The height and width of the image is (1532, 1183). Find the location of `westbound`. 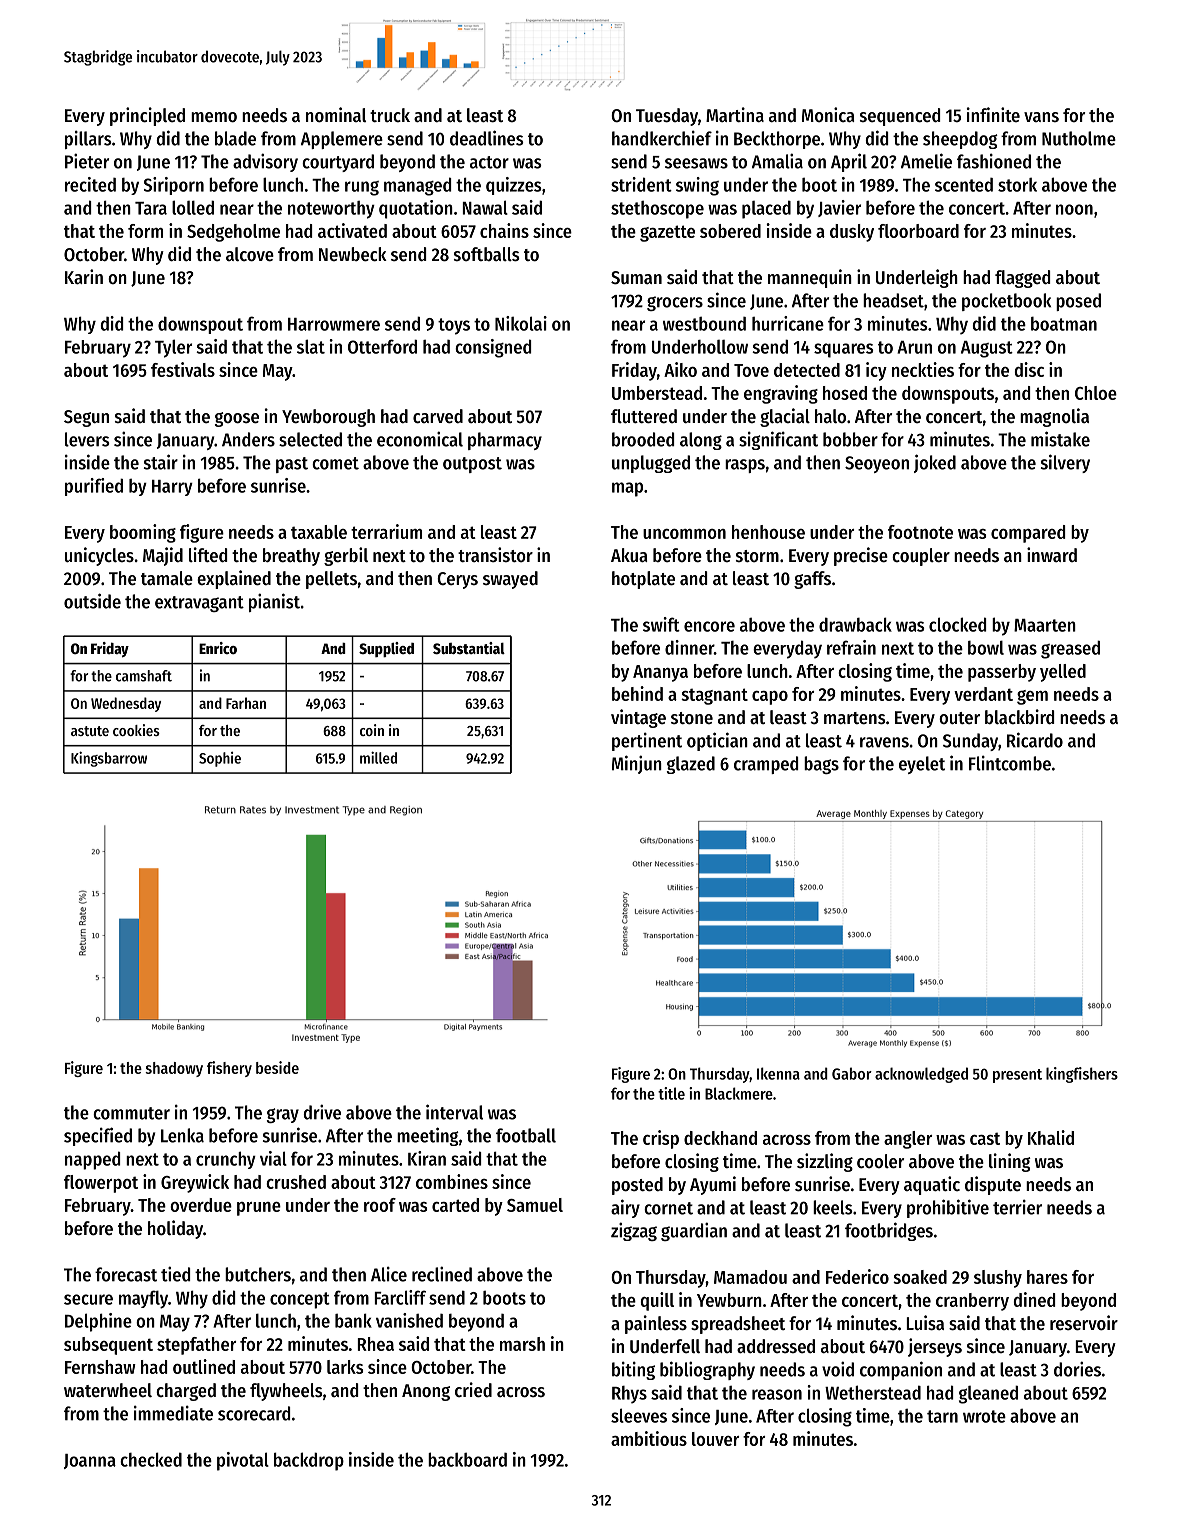

westbound is located at coordinates (704, 324).
